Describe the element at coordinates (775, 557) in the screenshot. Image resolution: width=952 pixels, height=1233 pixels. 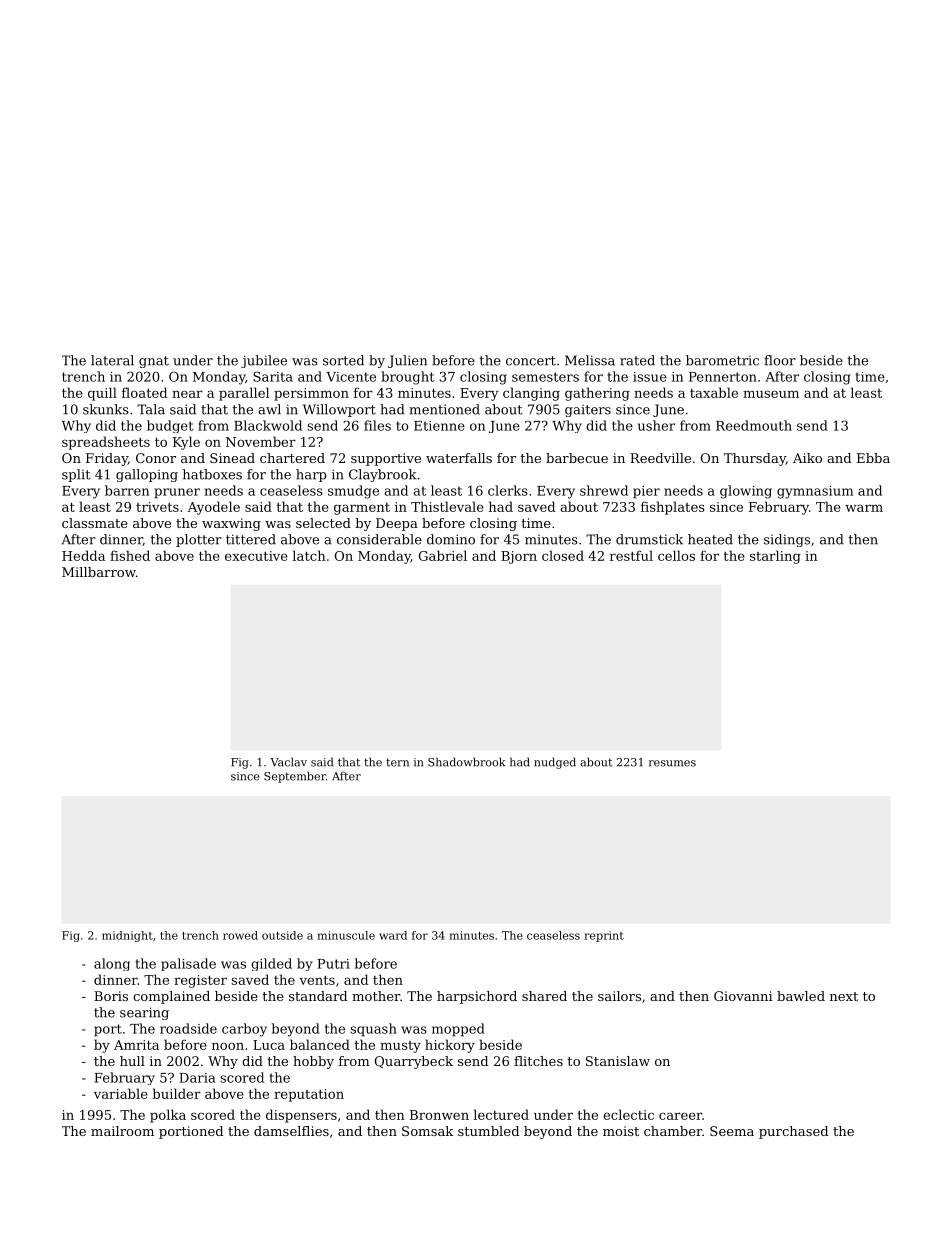
I see `starling` at that location.
